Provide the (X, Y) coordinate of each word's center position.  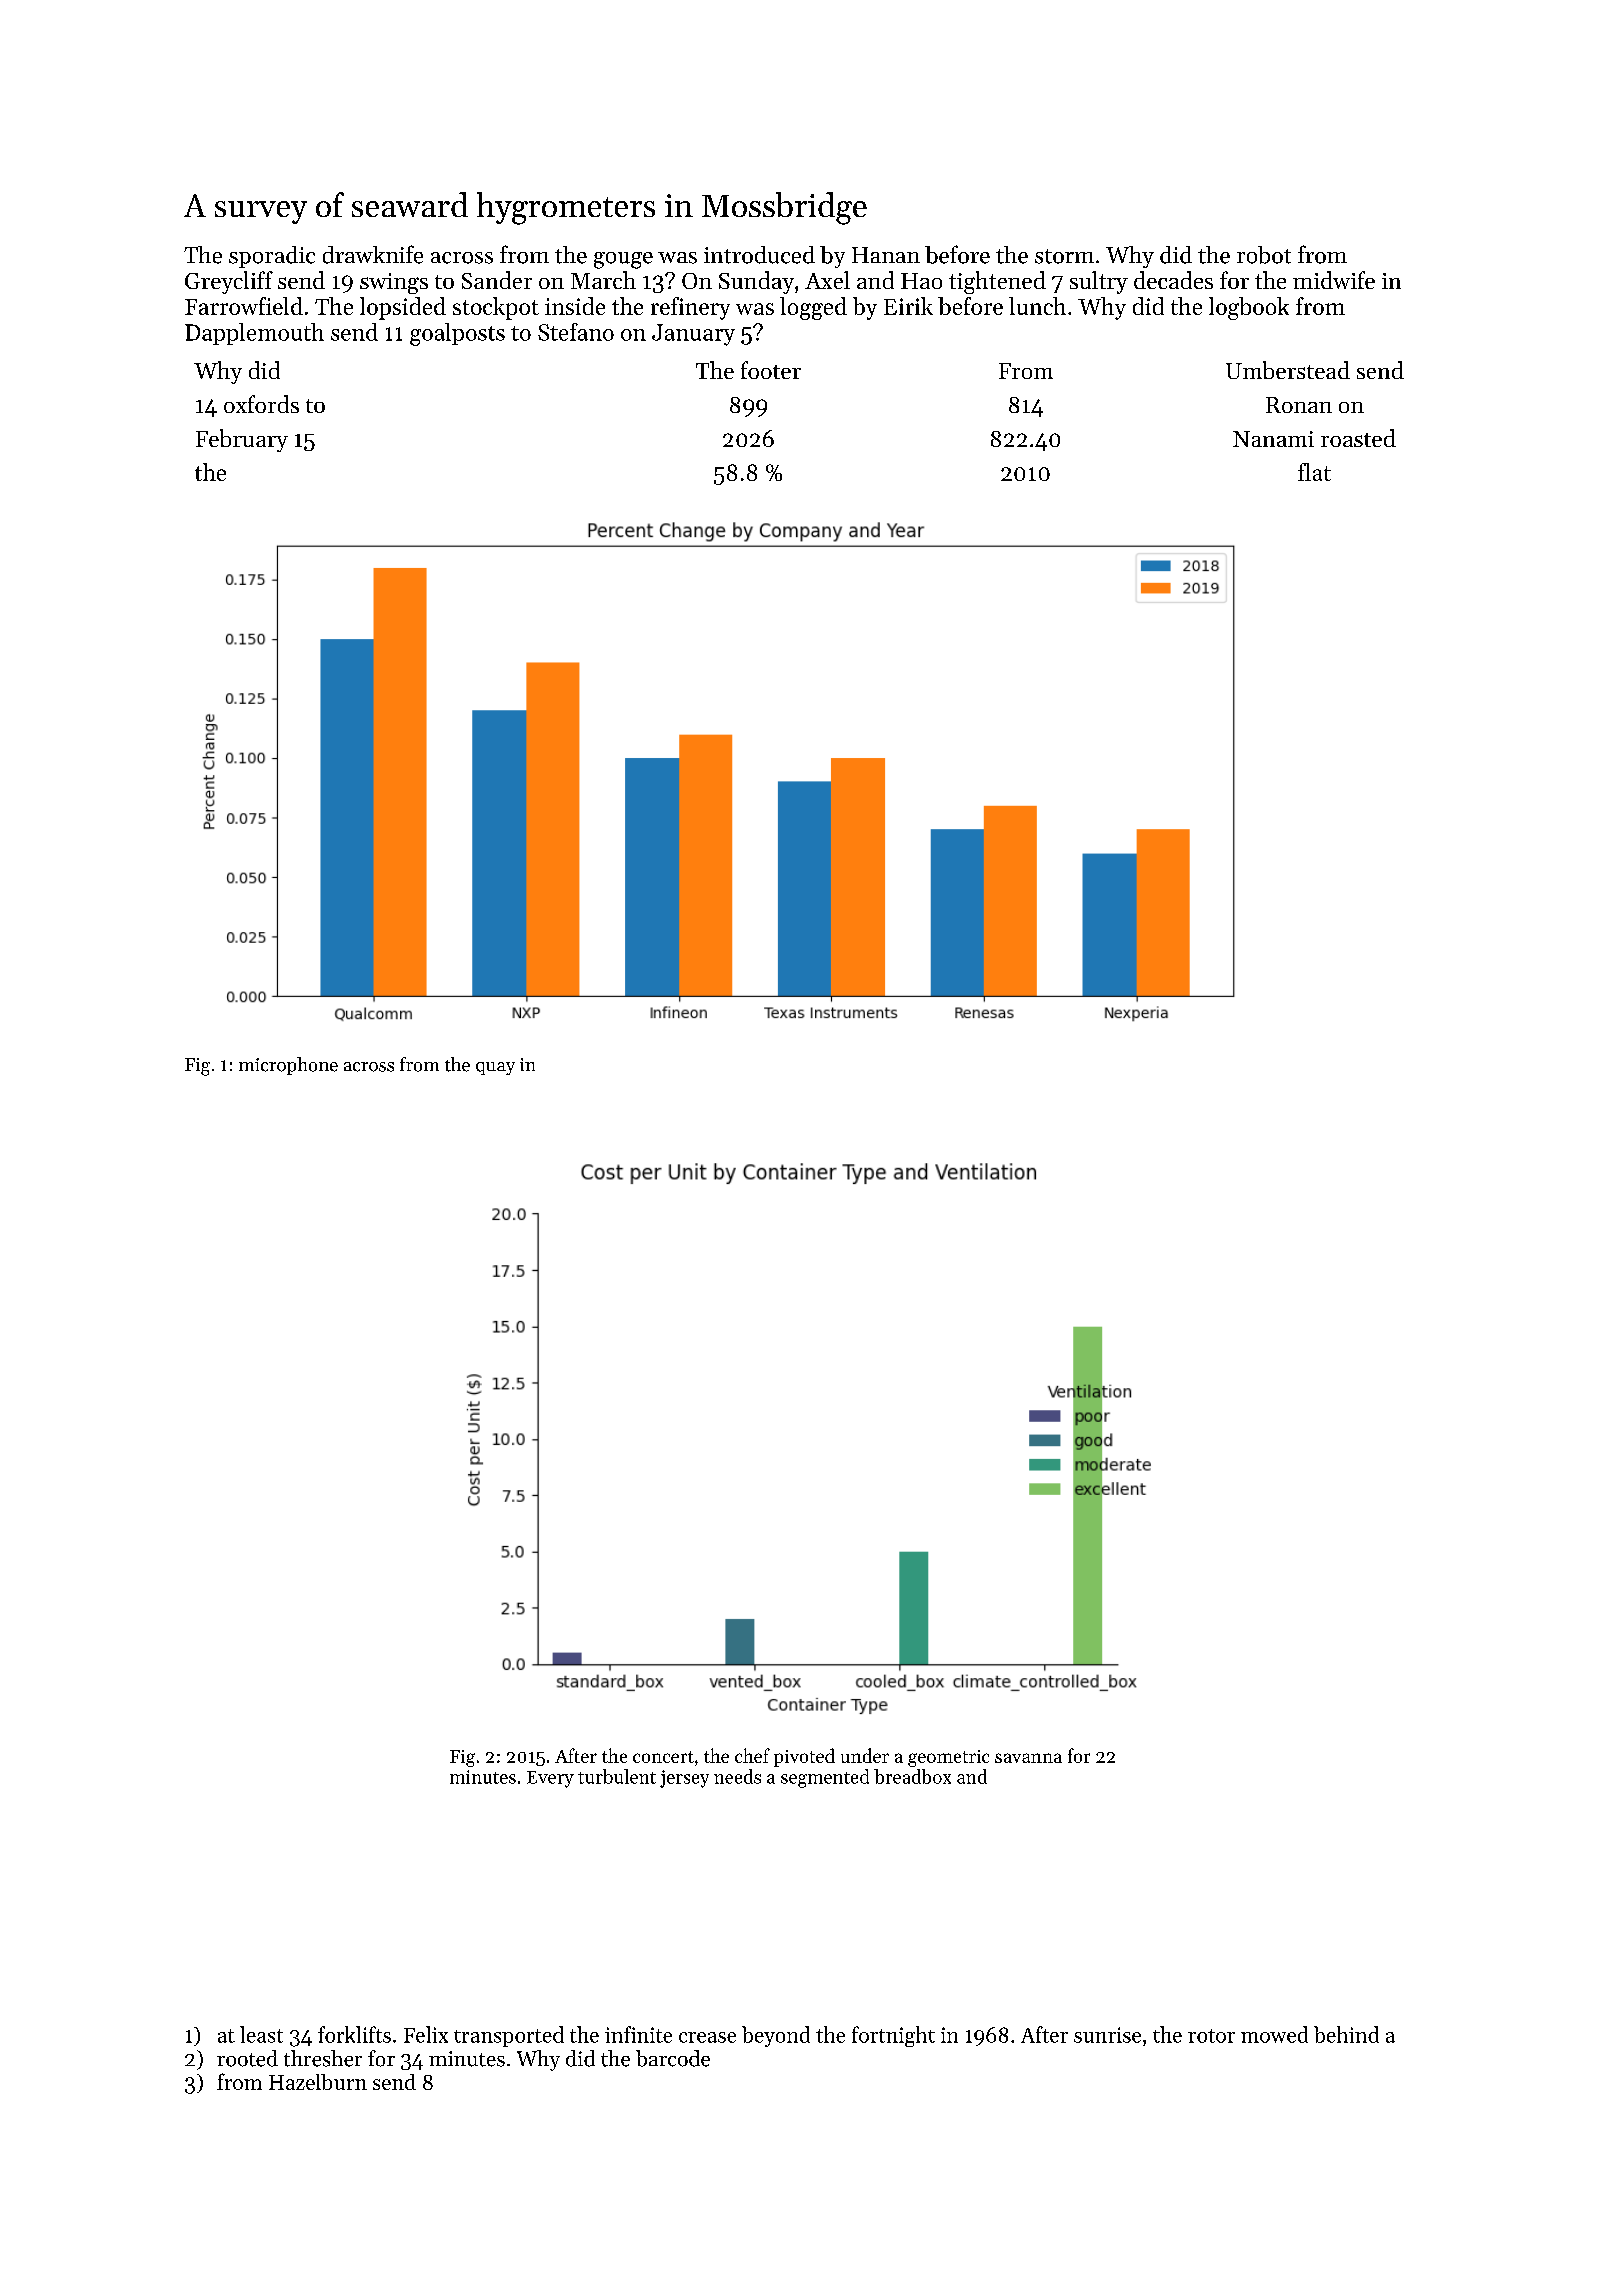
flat (1314, 472)
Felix (426, 2034)
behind (1346, 2034)
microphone (288, 1066)
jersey (684, 1779)
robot (1264, 255)
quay (495, 1068)
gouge (623, 260)
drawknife (373, 254)
